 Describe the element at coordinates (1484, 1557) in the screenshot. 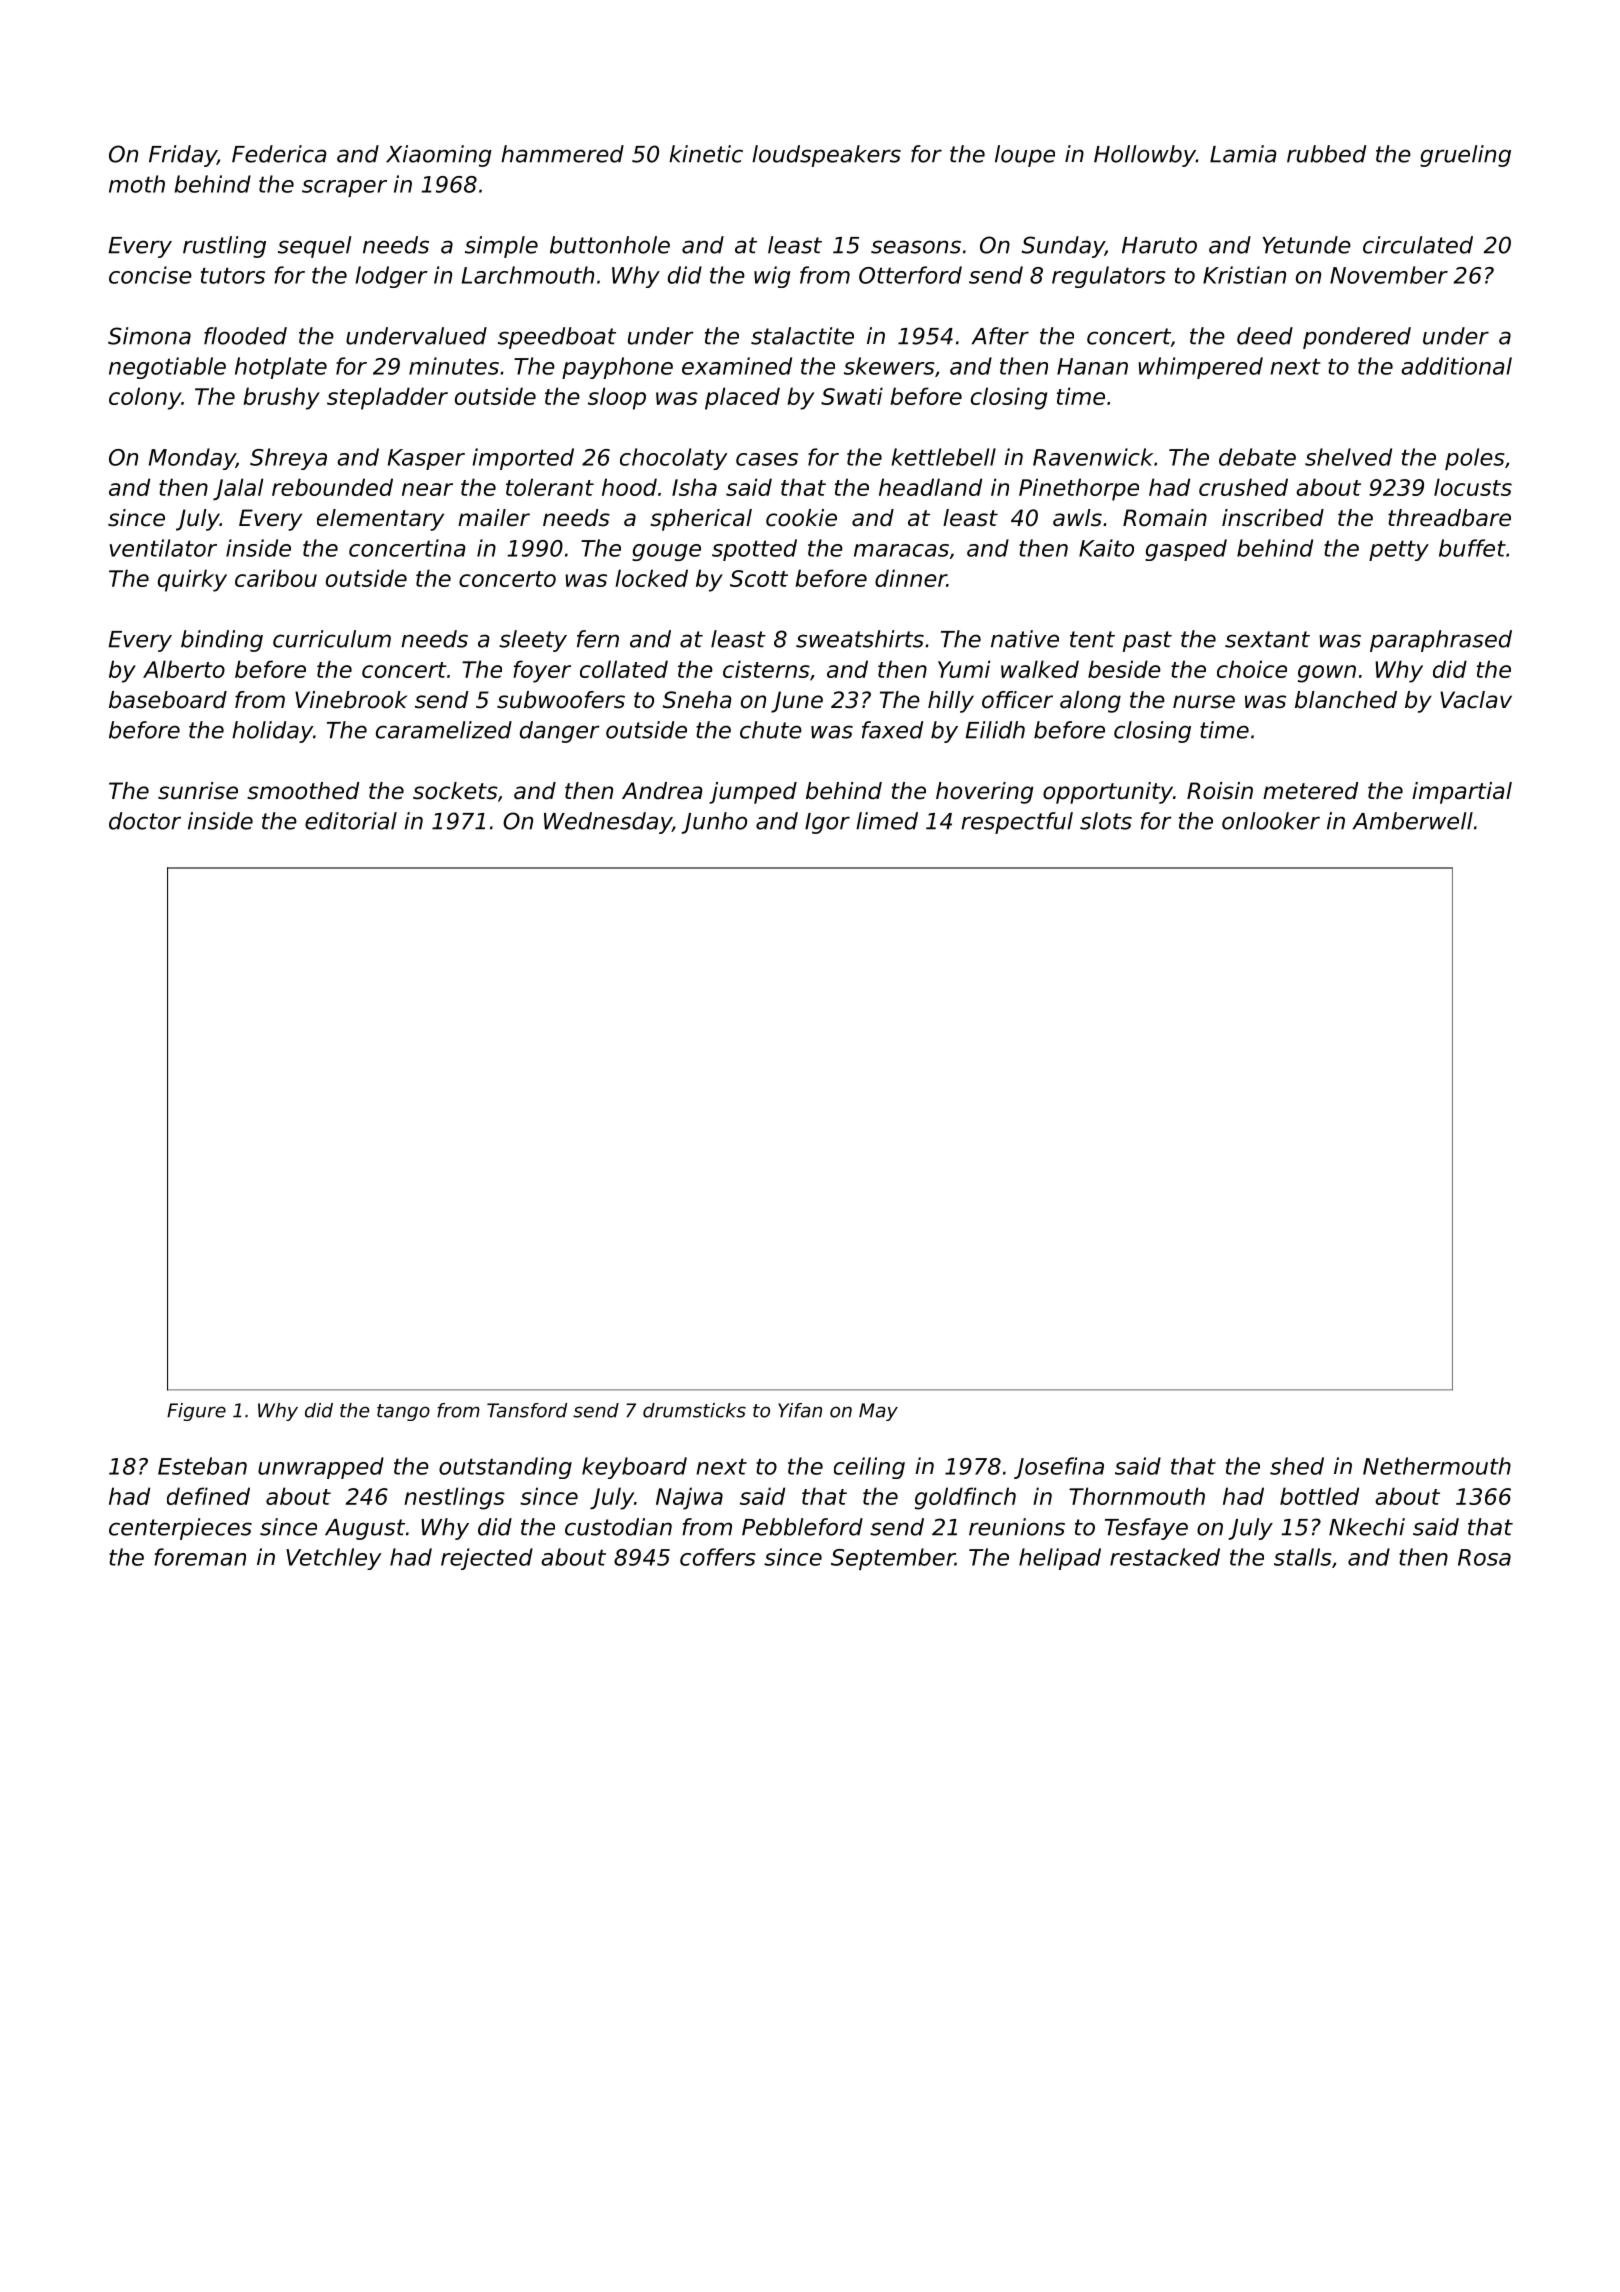

I see `Rosa` at that location.
